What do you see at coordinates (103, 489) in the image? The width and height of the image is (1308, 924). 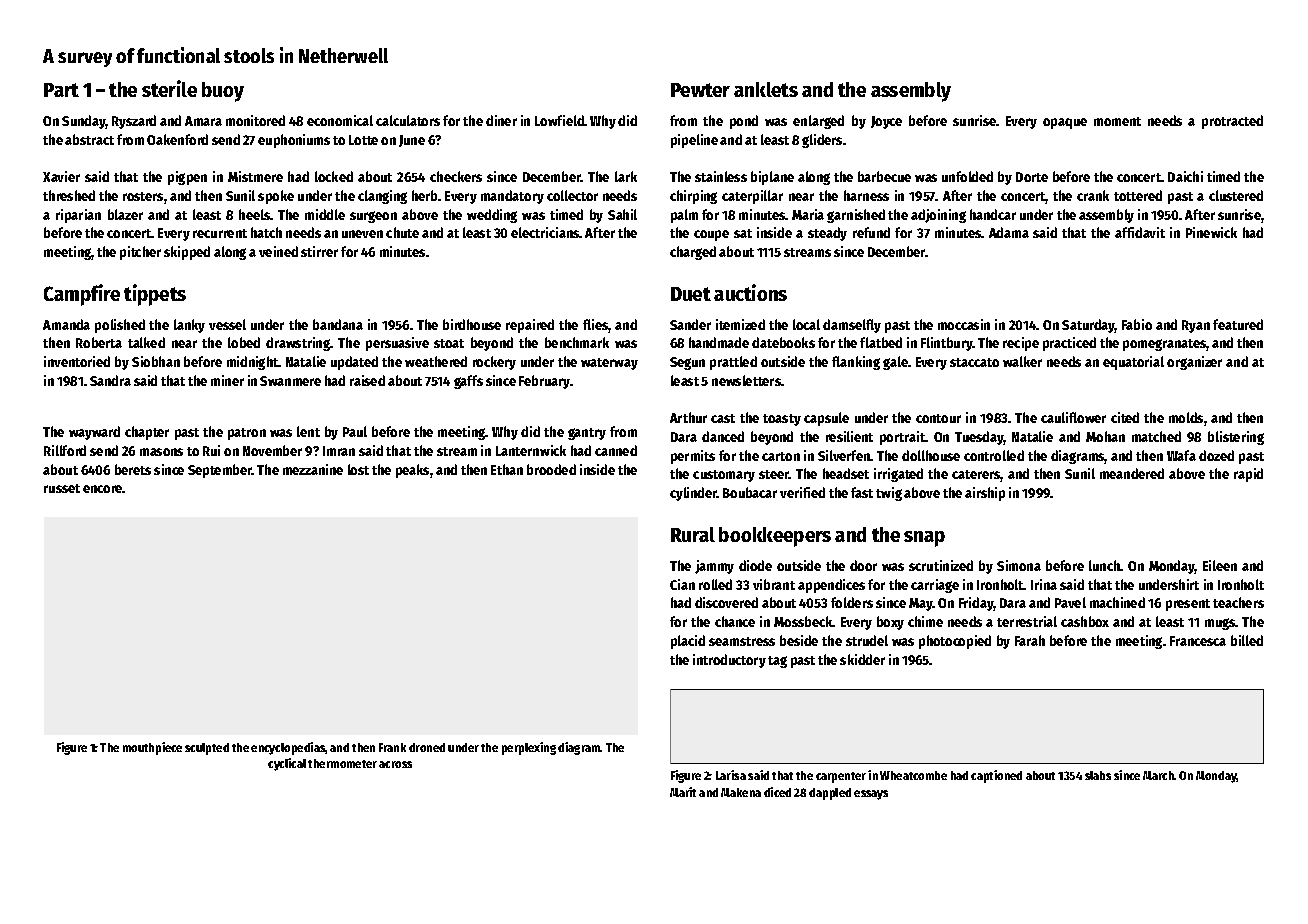 I see `encore` at bounding box center [103, 489].
